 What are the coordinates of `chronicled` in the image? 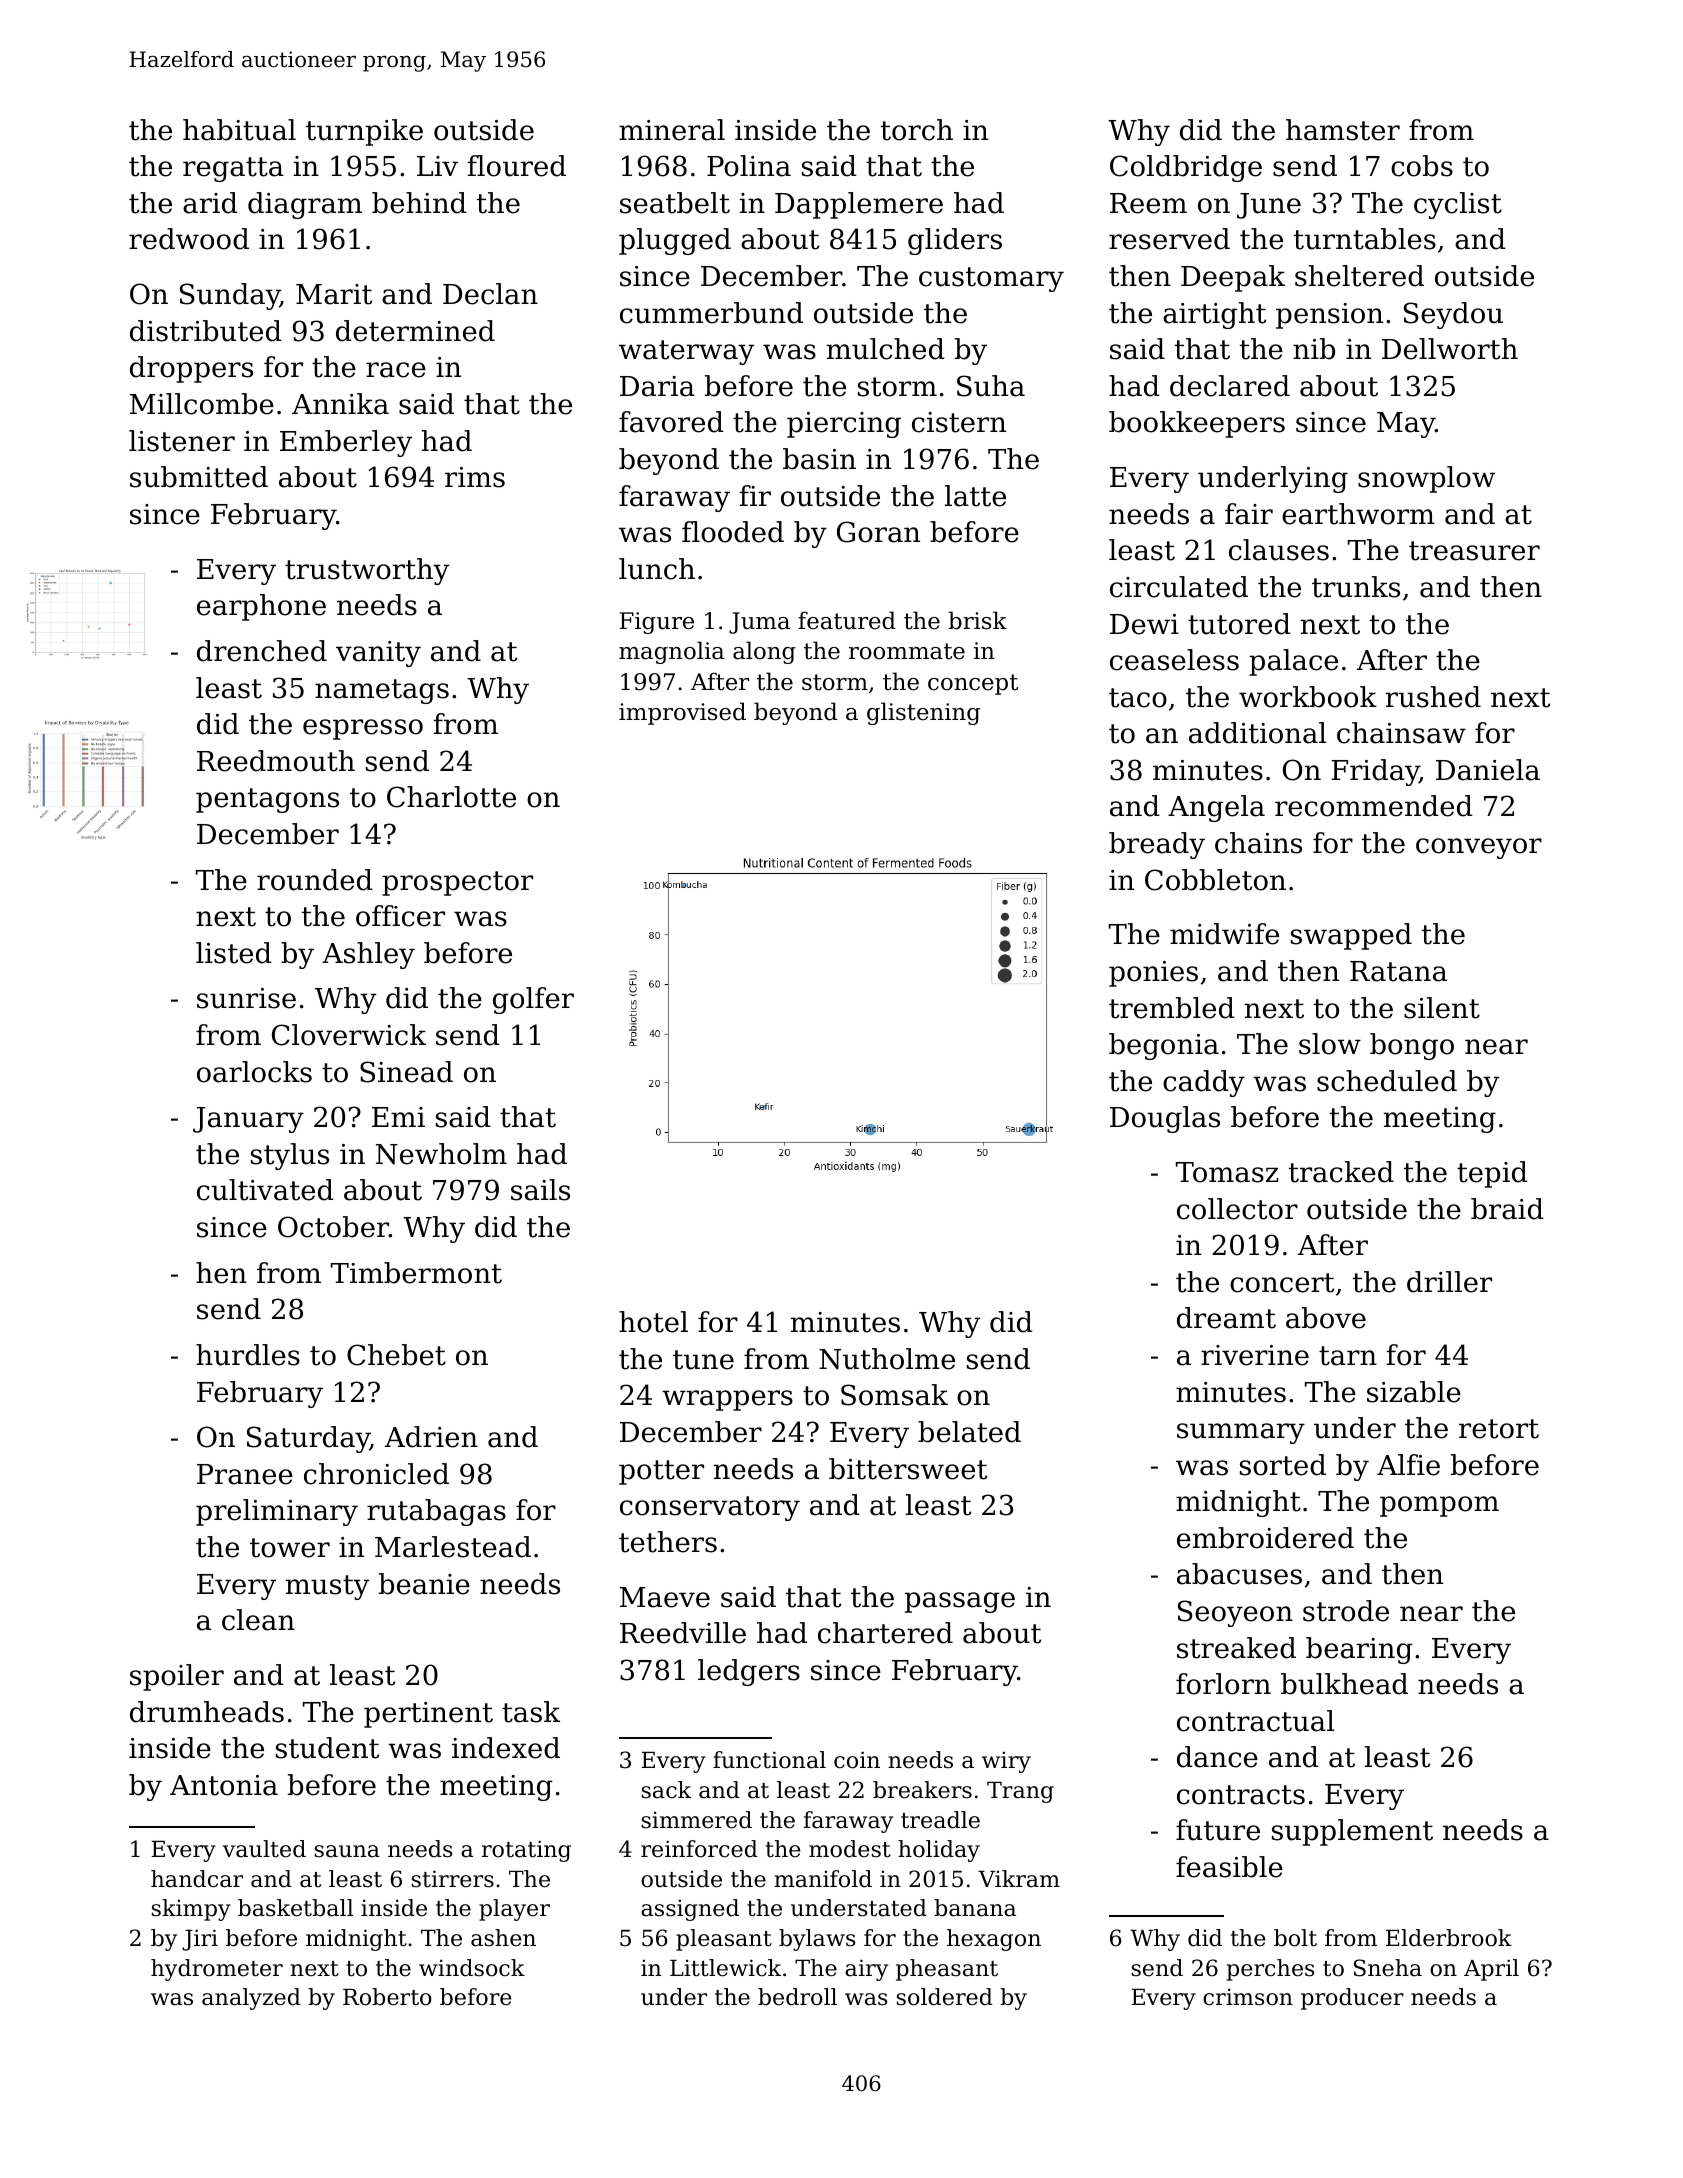 It's located at (376, 1474).
